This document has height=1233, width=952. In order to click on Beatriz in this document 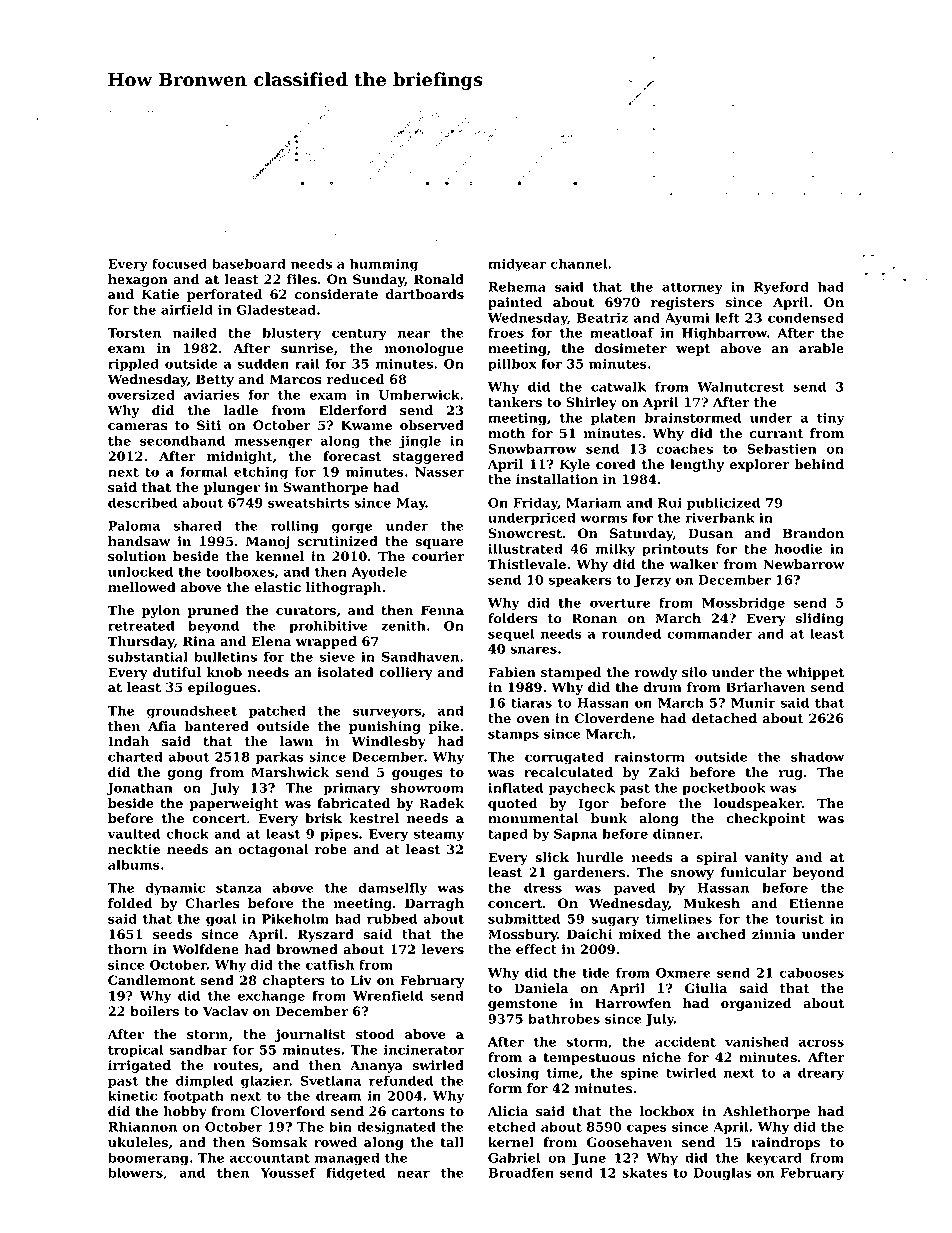, I will do `click(602, 318)`.
